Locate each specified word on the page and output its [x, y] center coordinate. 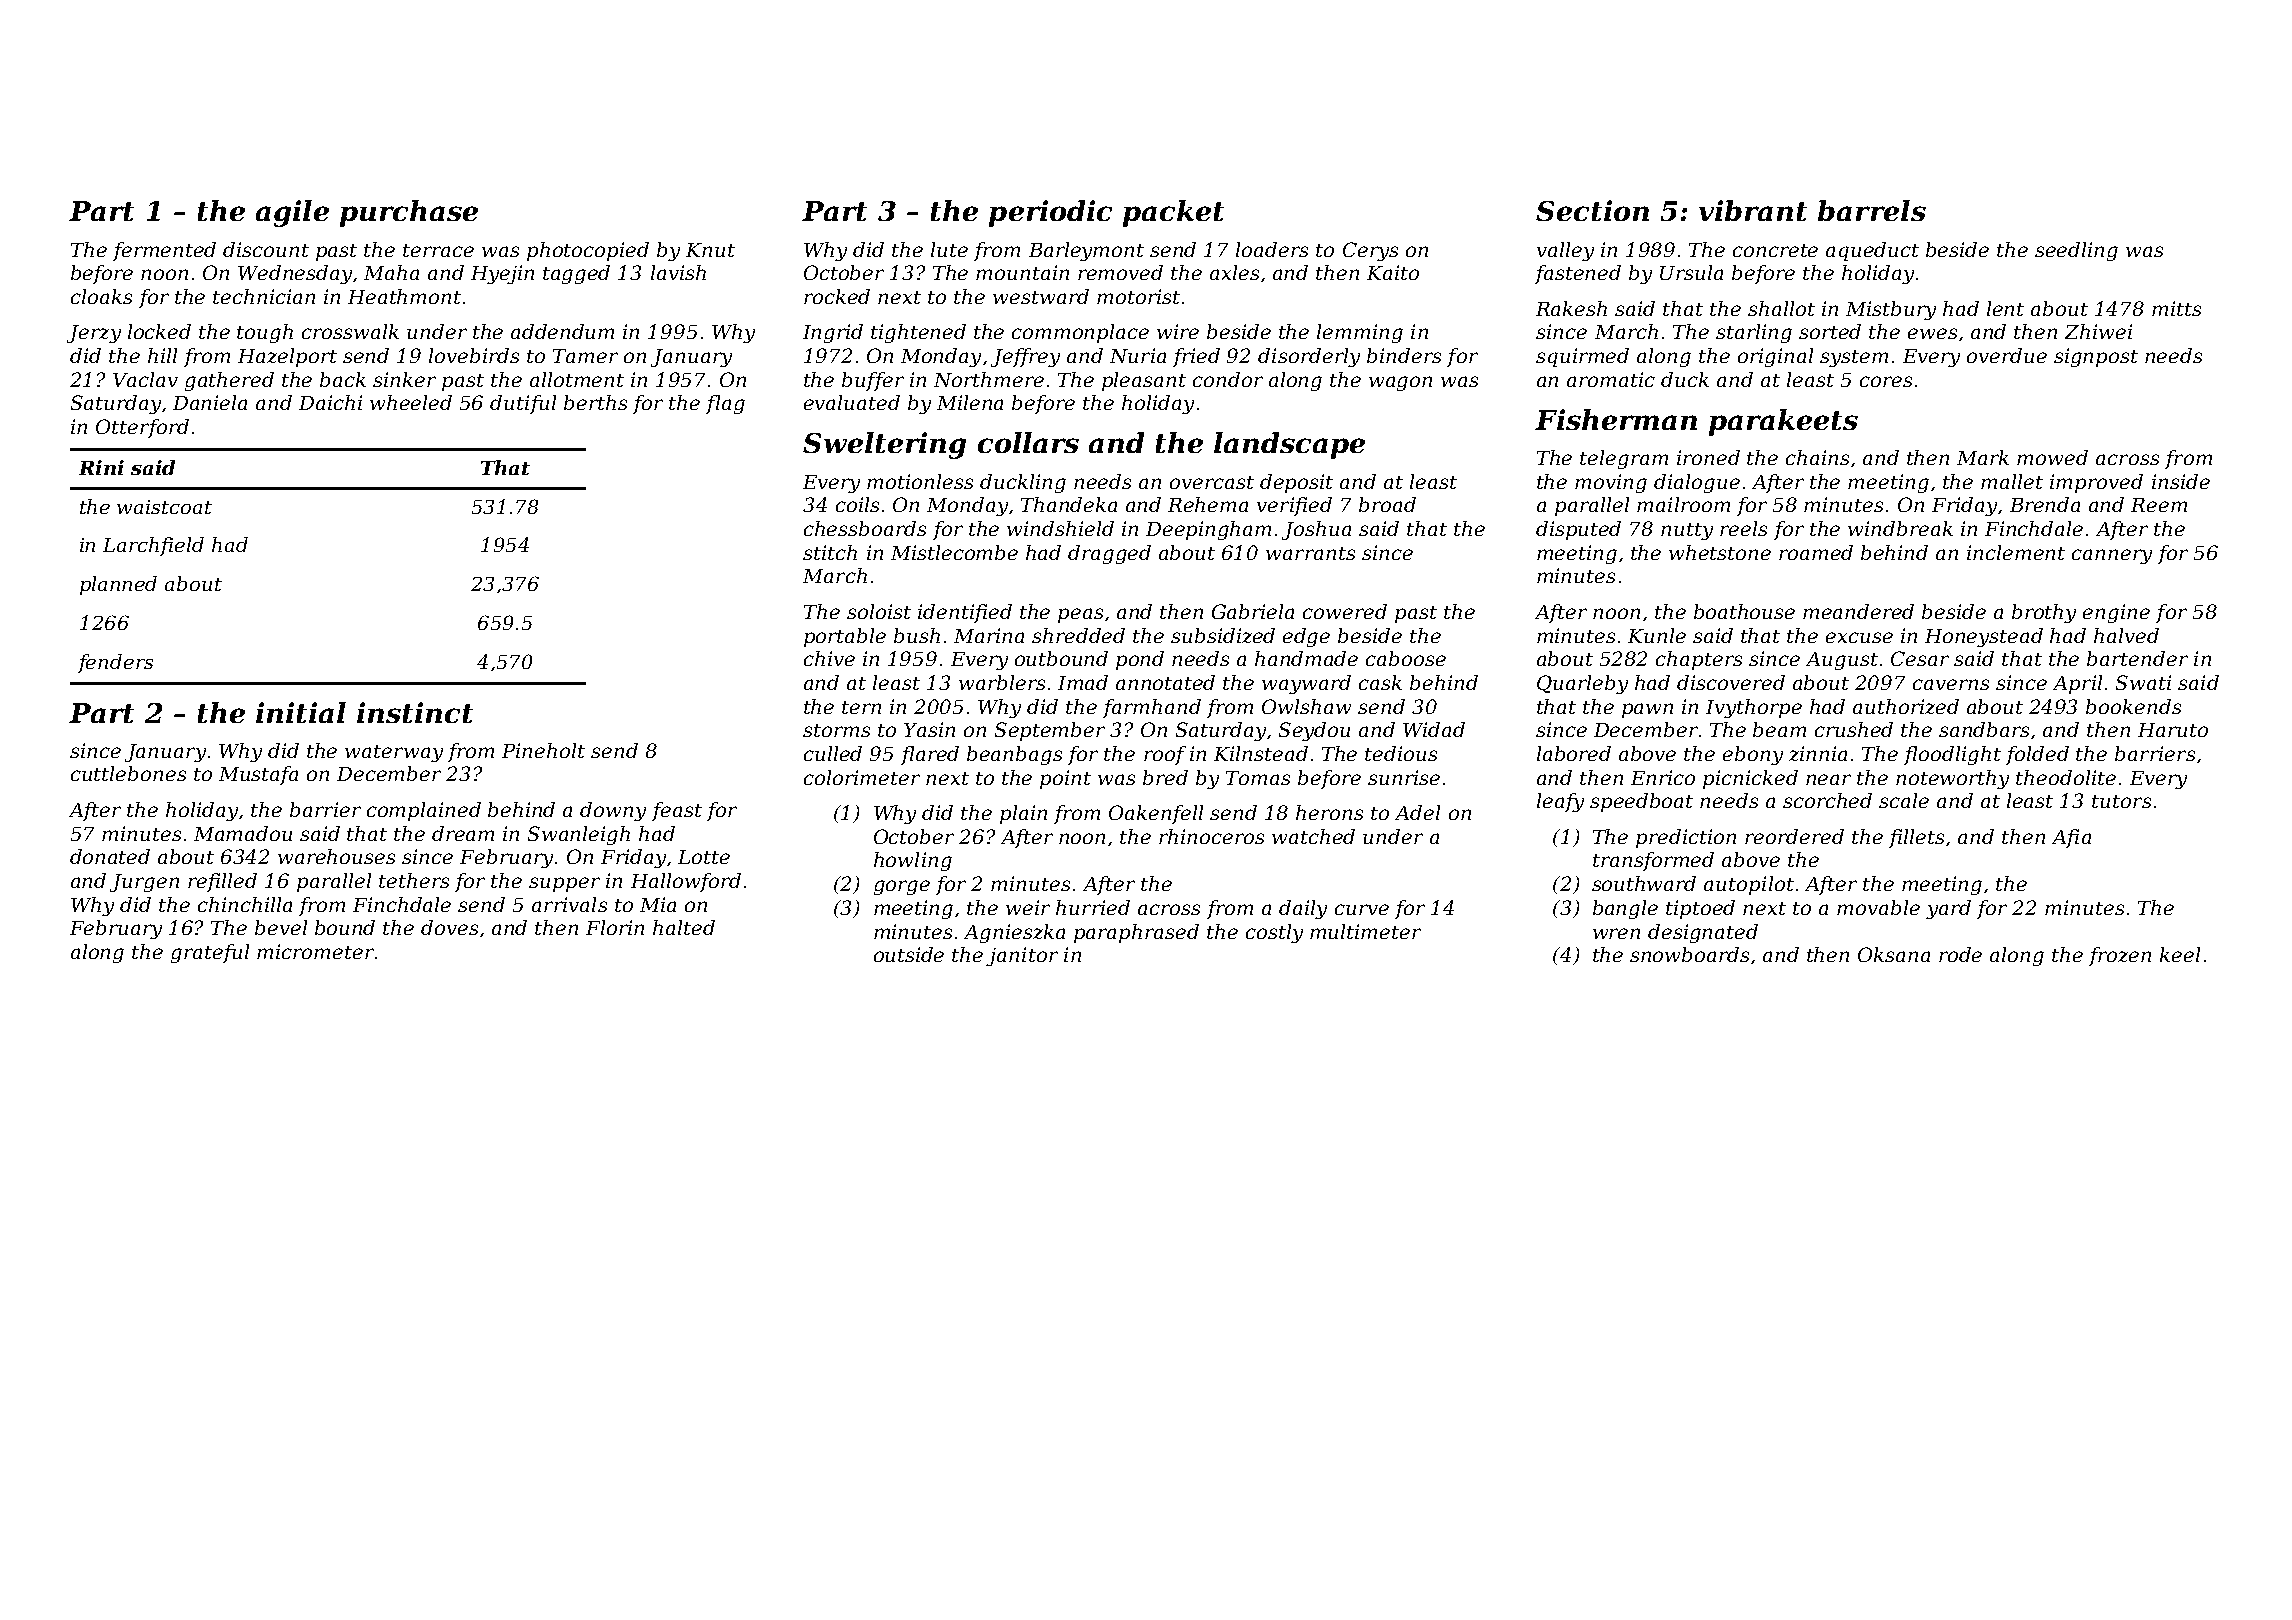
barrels [1872, 210]
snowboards [1689, 954]
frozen [2120, 956]
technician [264, 296]
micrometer [315, 951]
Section [1592, 210]
